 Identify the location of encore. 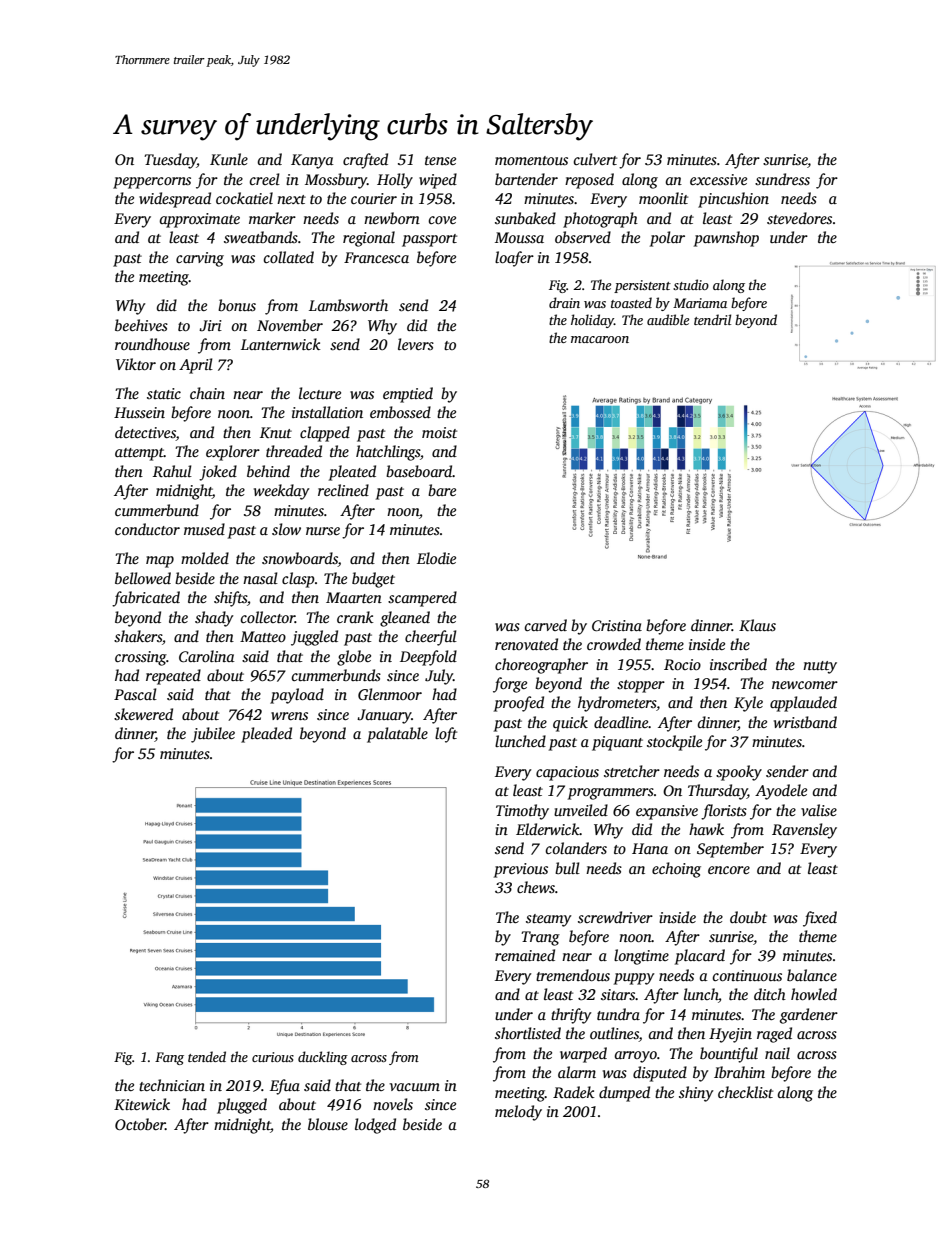
(729, 870).
